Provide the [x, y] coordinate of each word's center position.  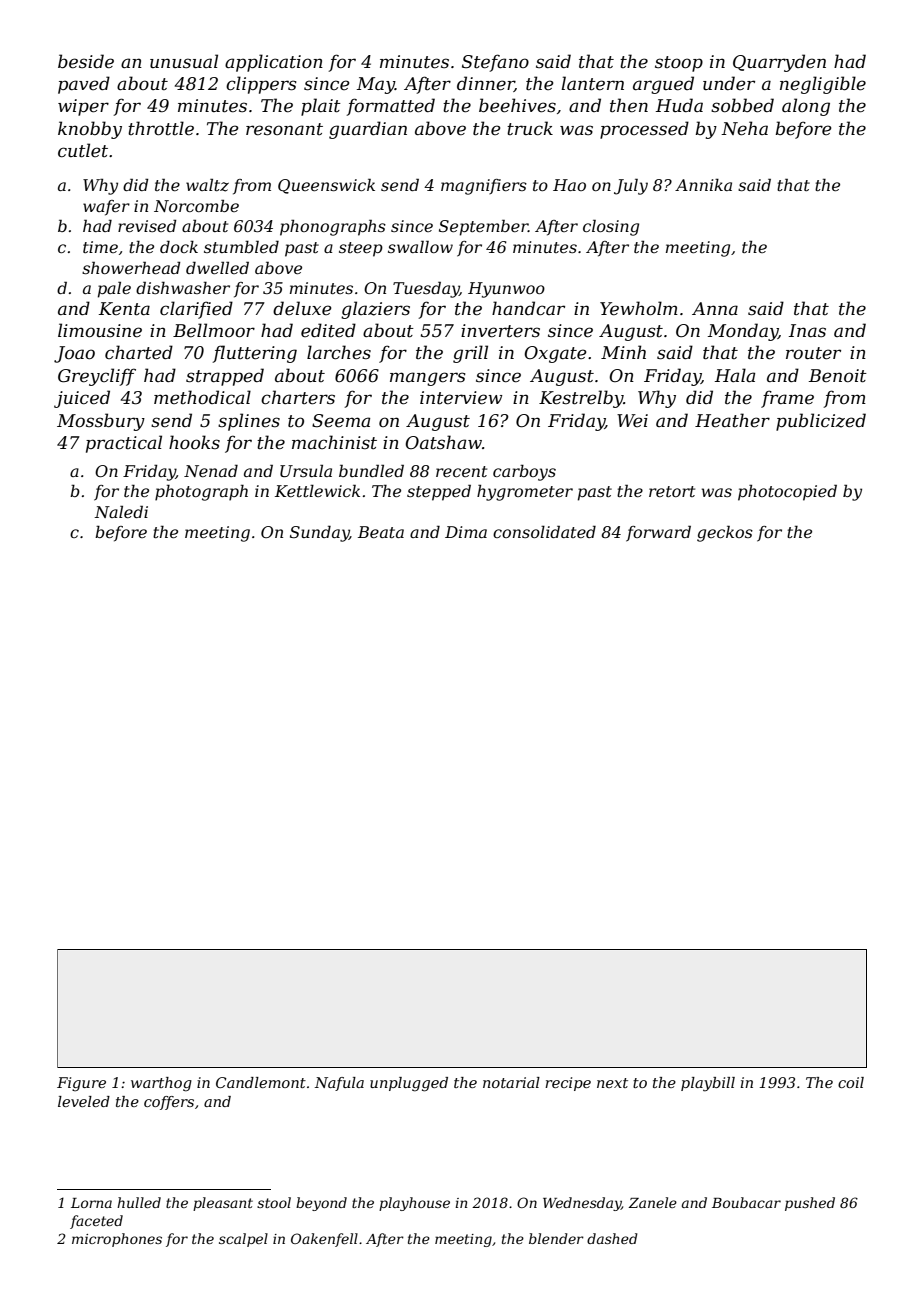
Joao [74, 354]
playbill [708, 1084]
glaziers [375, 310]
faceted [96, 1222]
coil [851, 1082]
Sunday [319, 533]
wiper [83, 107]
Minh [623, 352]
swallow [420, 246]
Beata [381, 532]
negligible [823, 85]
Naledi [121, 511]
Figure [81, 1084]
